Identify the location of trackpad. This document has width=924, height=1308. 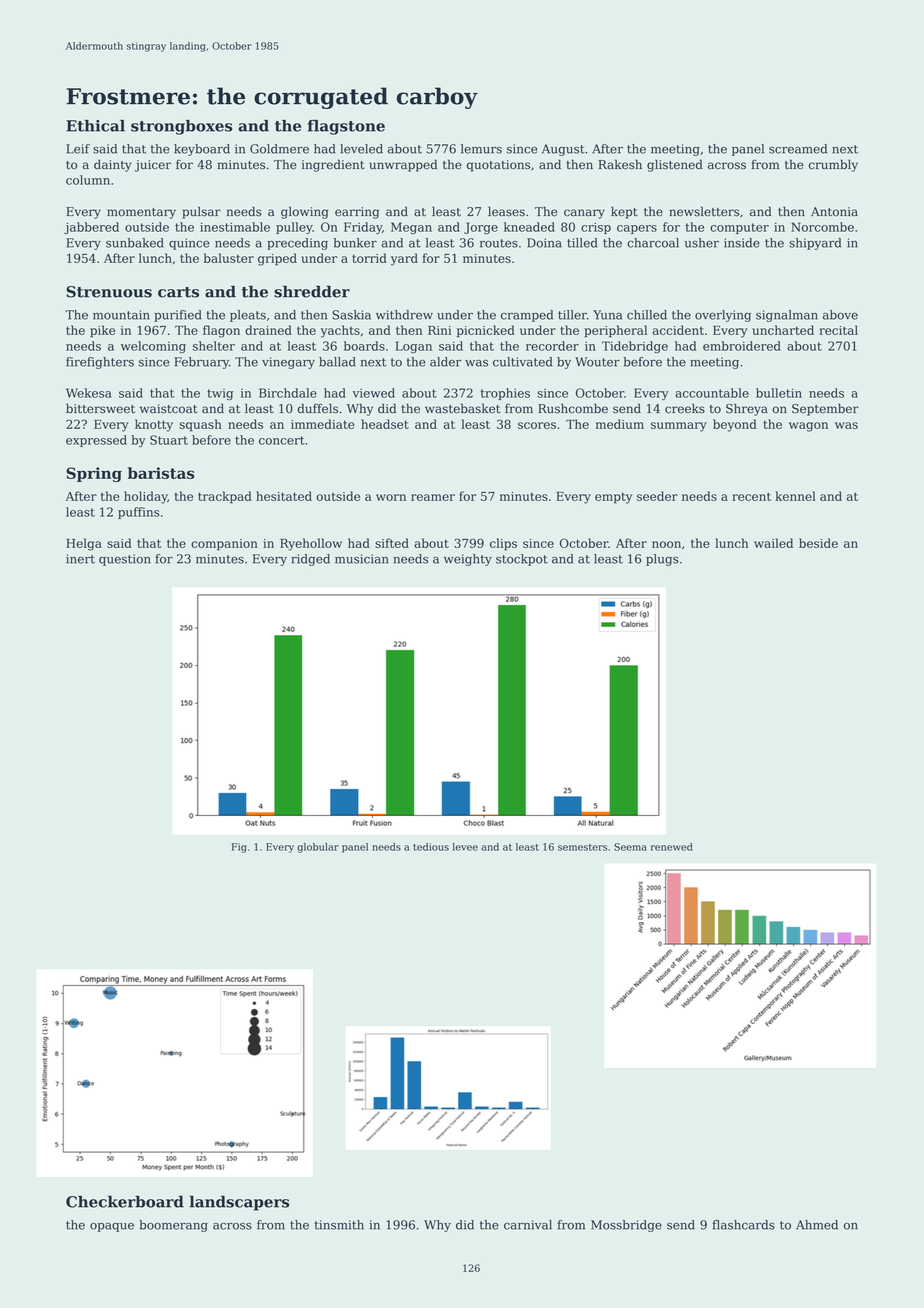
(225, 497).
